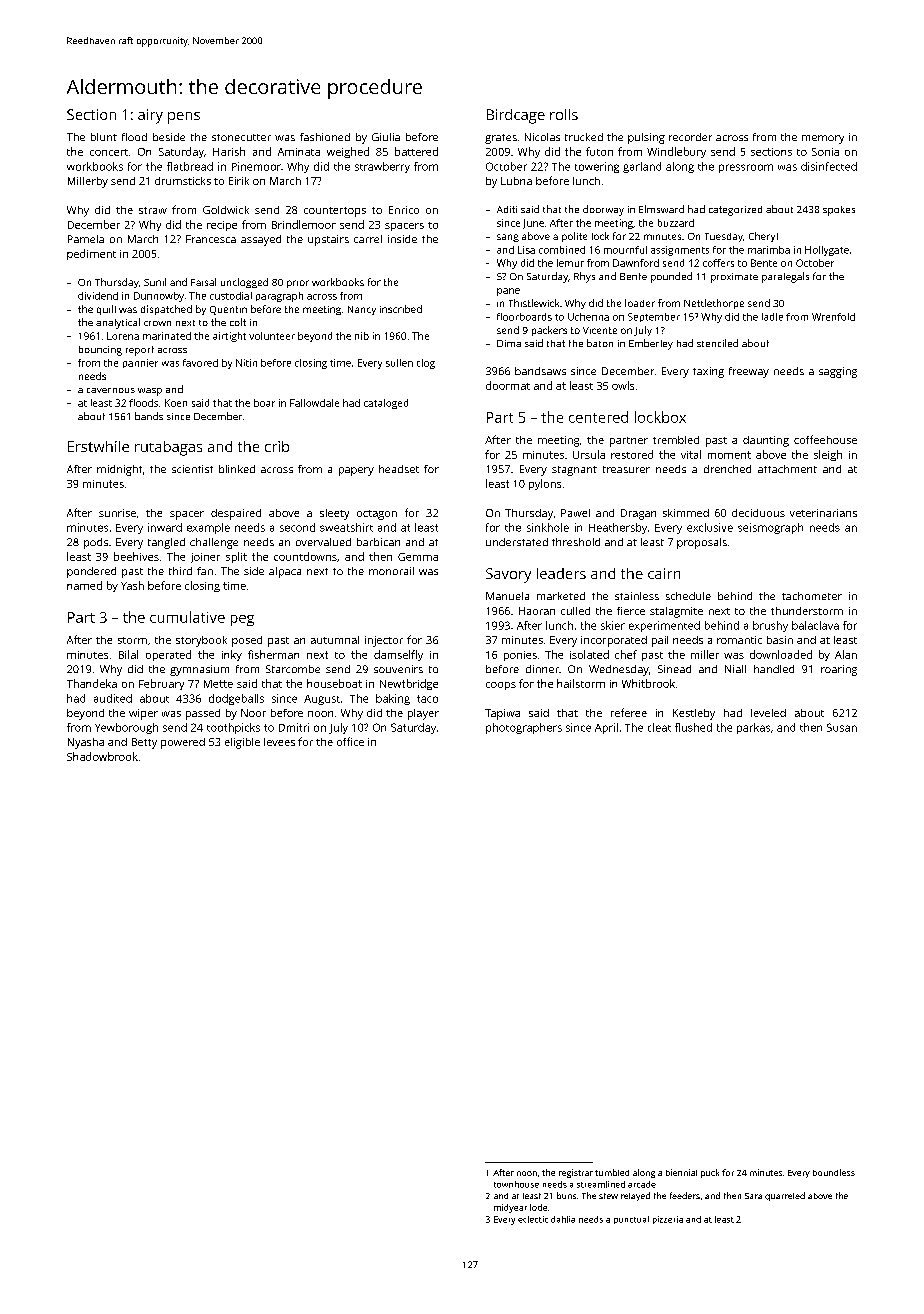 The image size is (924, 1314). What do you see at coordinates (279, 742) in the document?
I see `levees` at bounding box center [279, 742].
